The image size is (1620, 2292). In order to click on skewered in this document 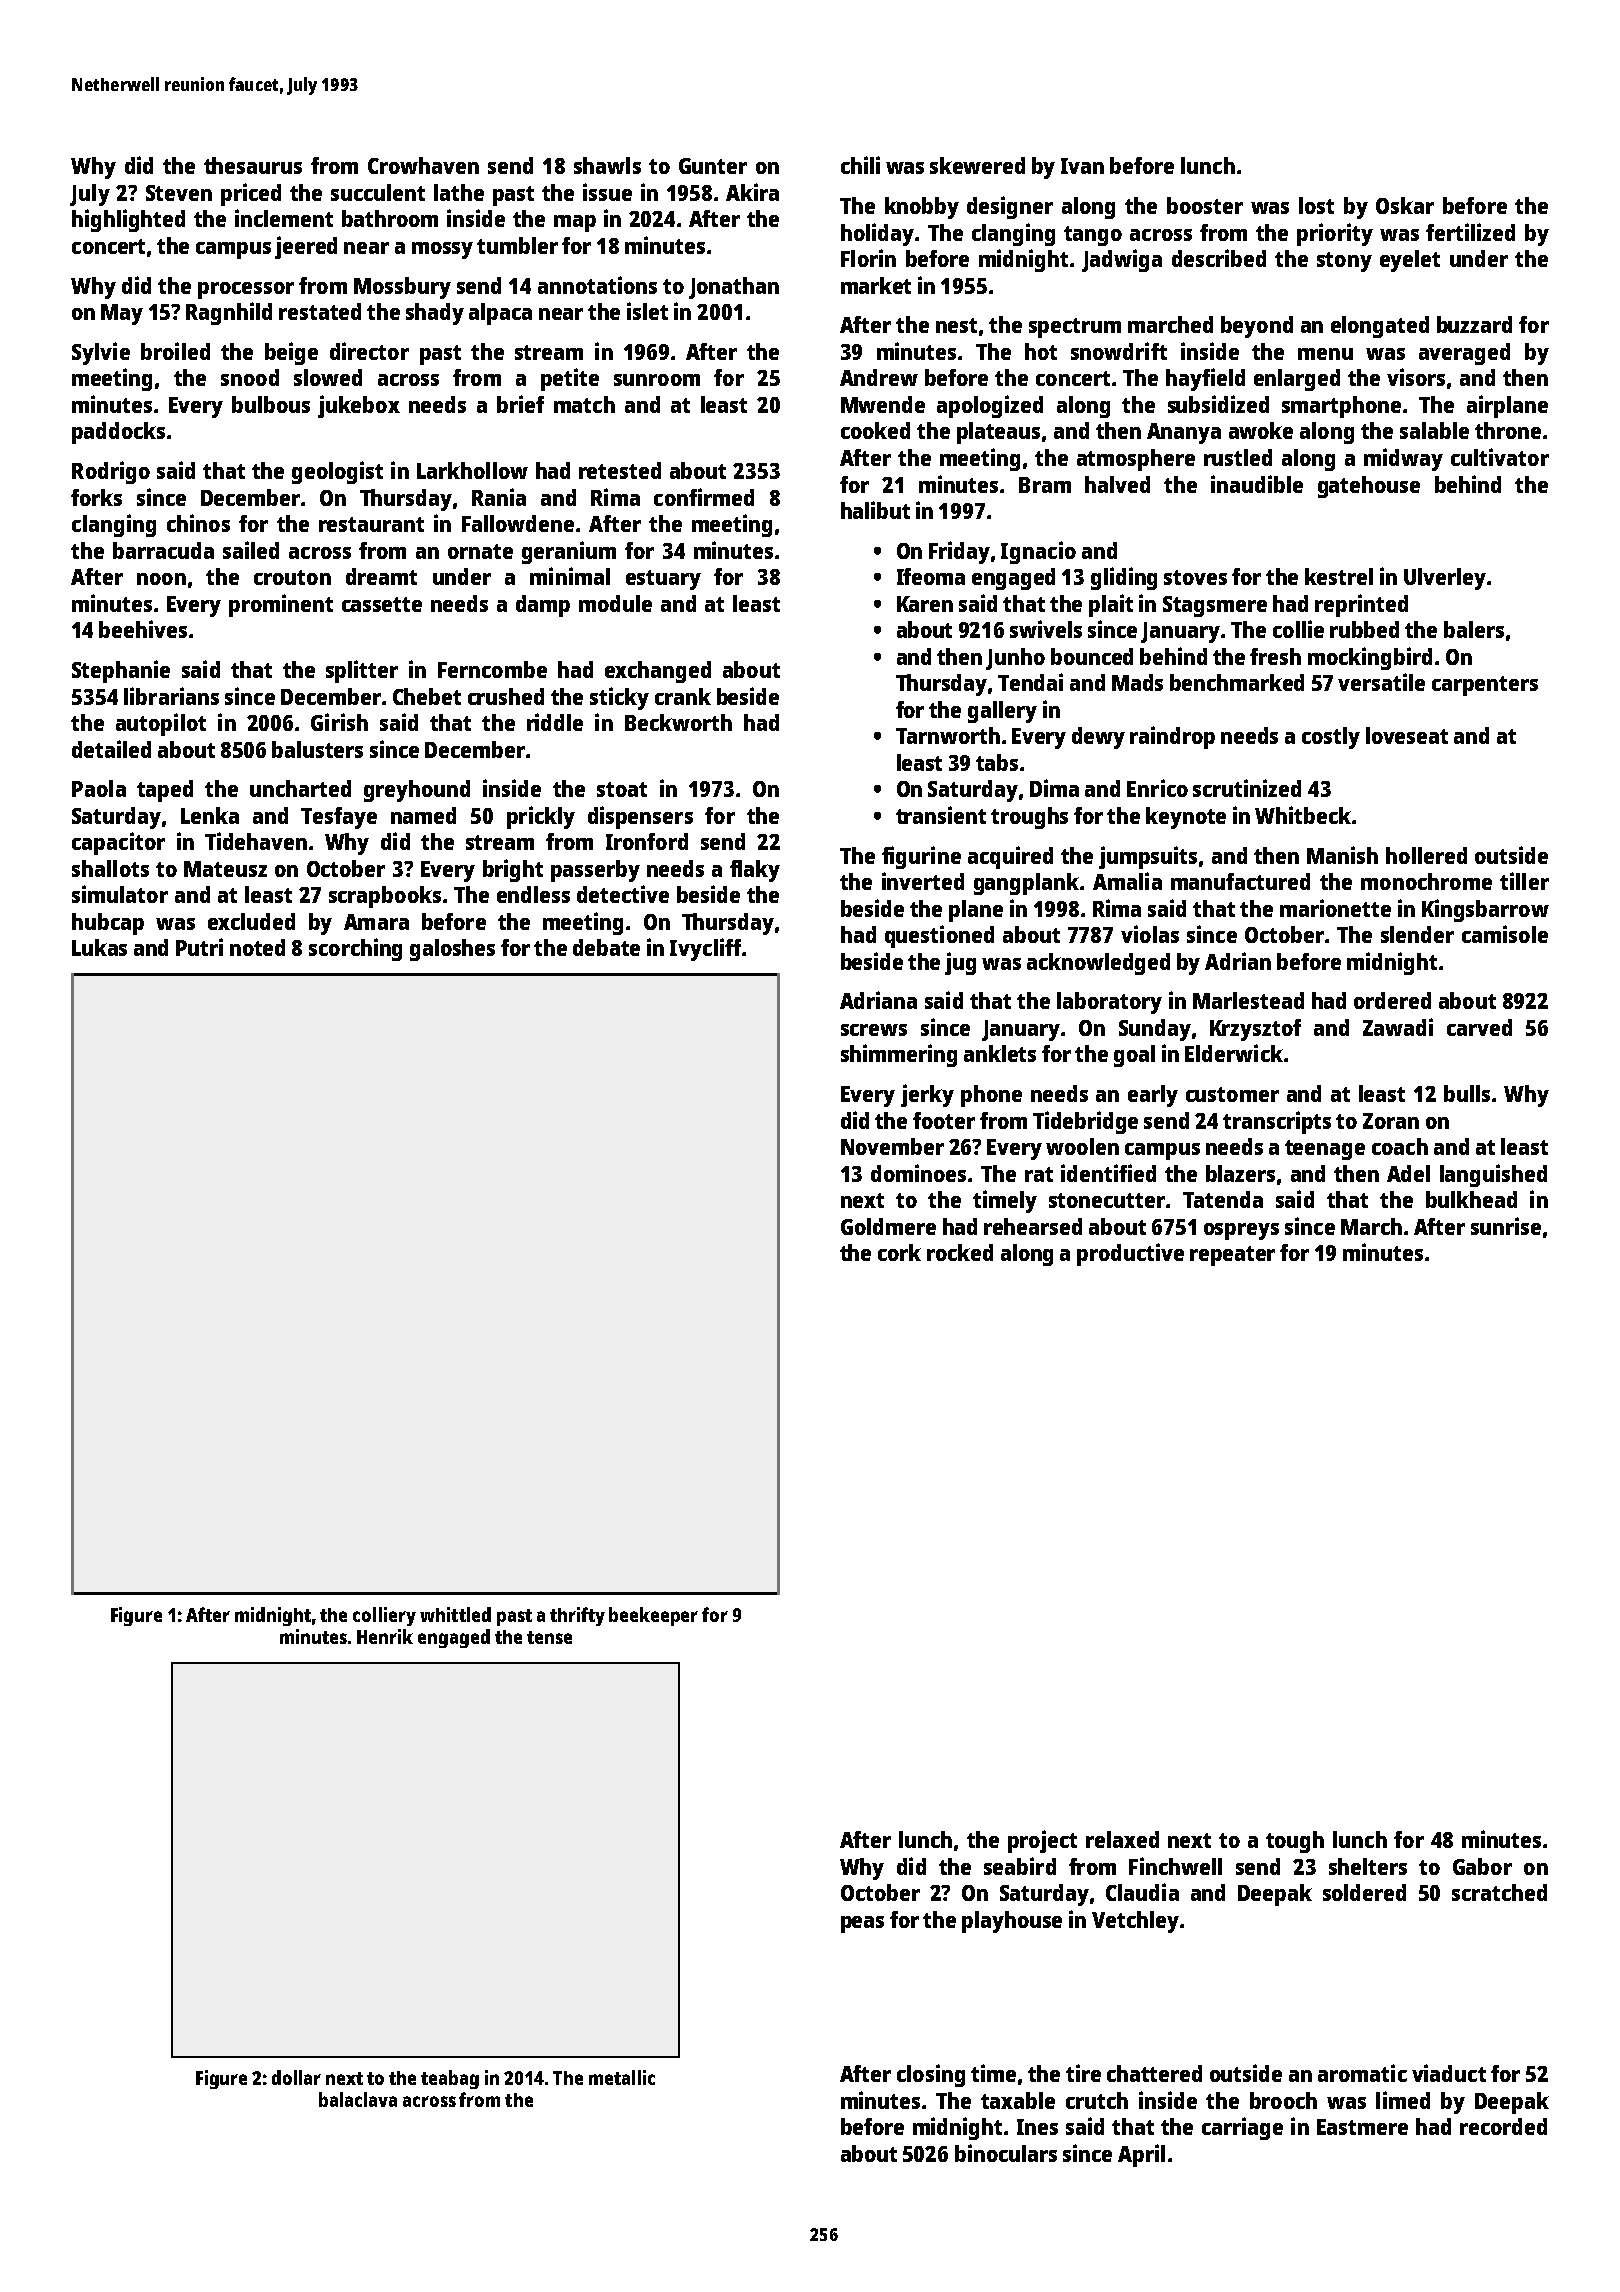, I will do `click(977, 165)`.
